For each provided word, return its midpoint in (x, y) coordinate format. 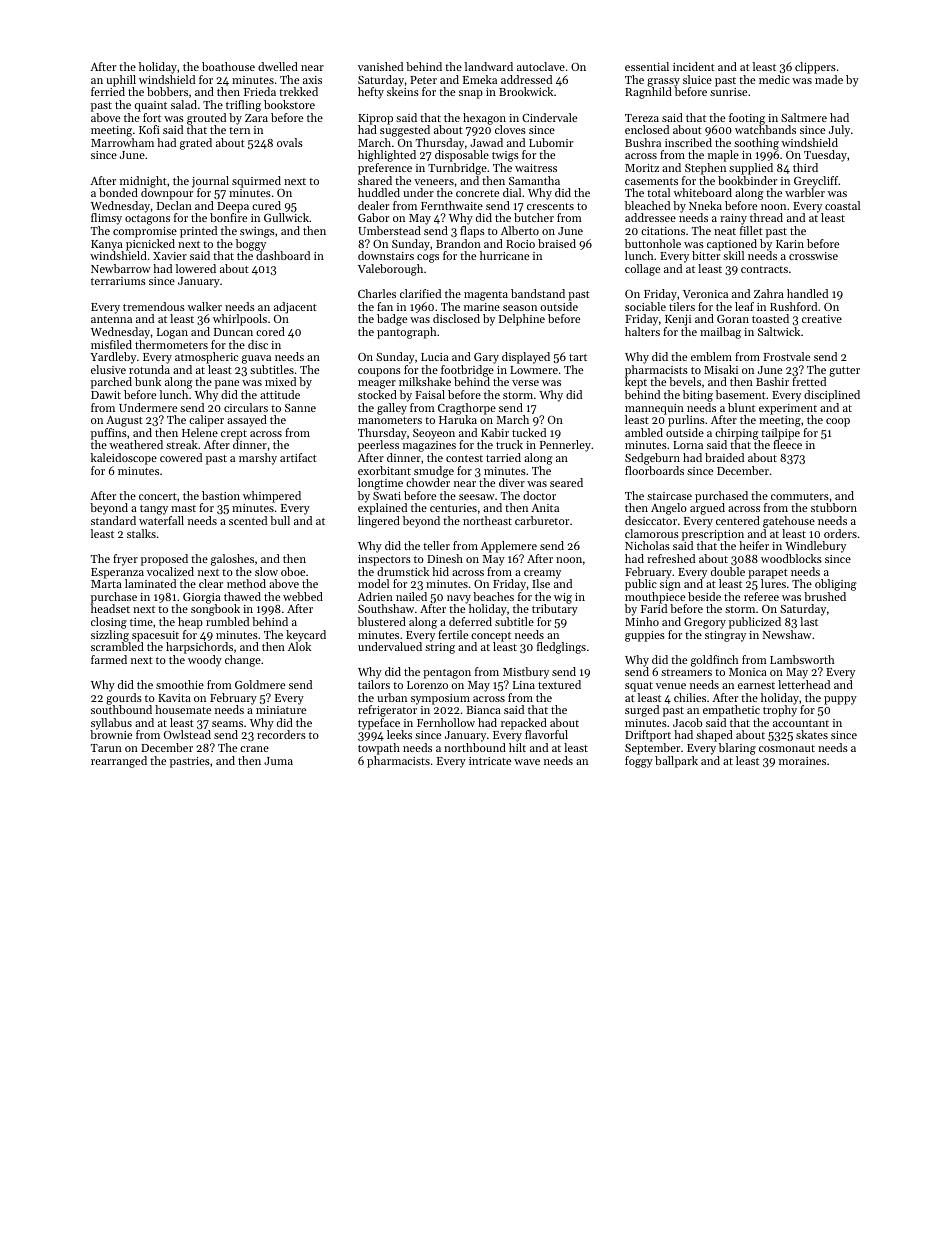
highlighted (387, 156)
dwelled (278, 66)
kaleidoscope (124, 459)
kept (636, 383)
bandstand (538, 293)
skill (733, 255)
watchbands (765, 129)
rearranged (119, 762)
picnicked (150, 245)
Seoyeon (434, 434)
